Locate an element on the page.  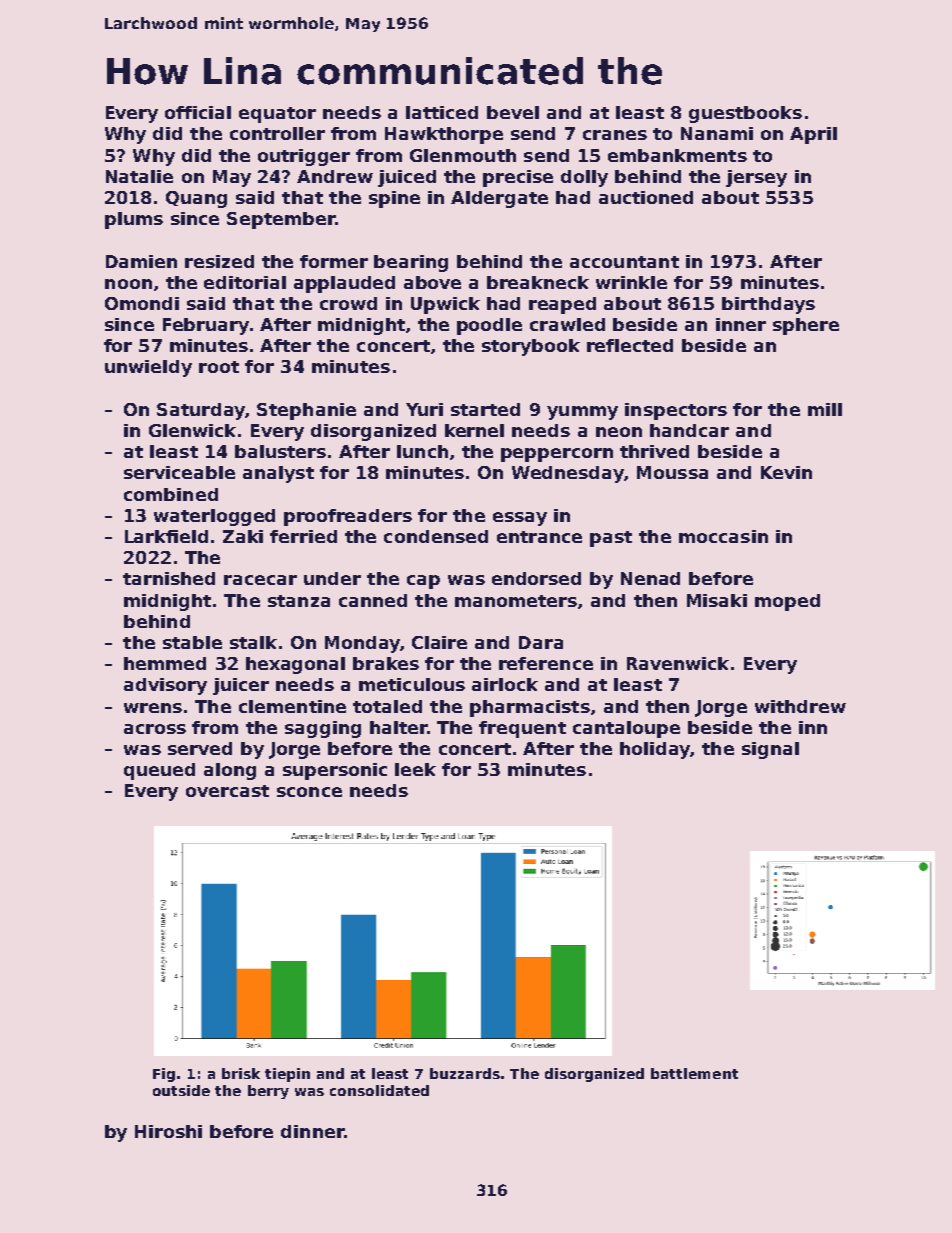
queued is located at coordinates (159, 771).
